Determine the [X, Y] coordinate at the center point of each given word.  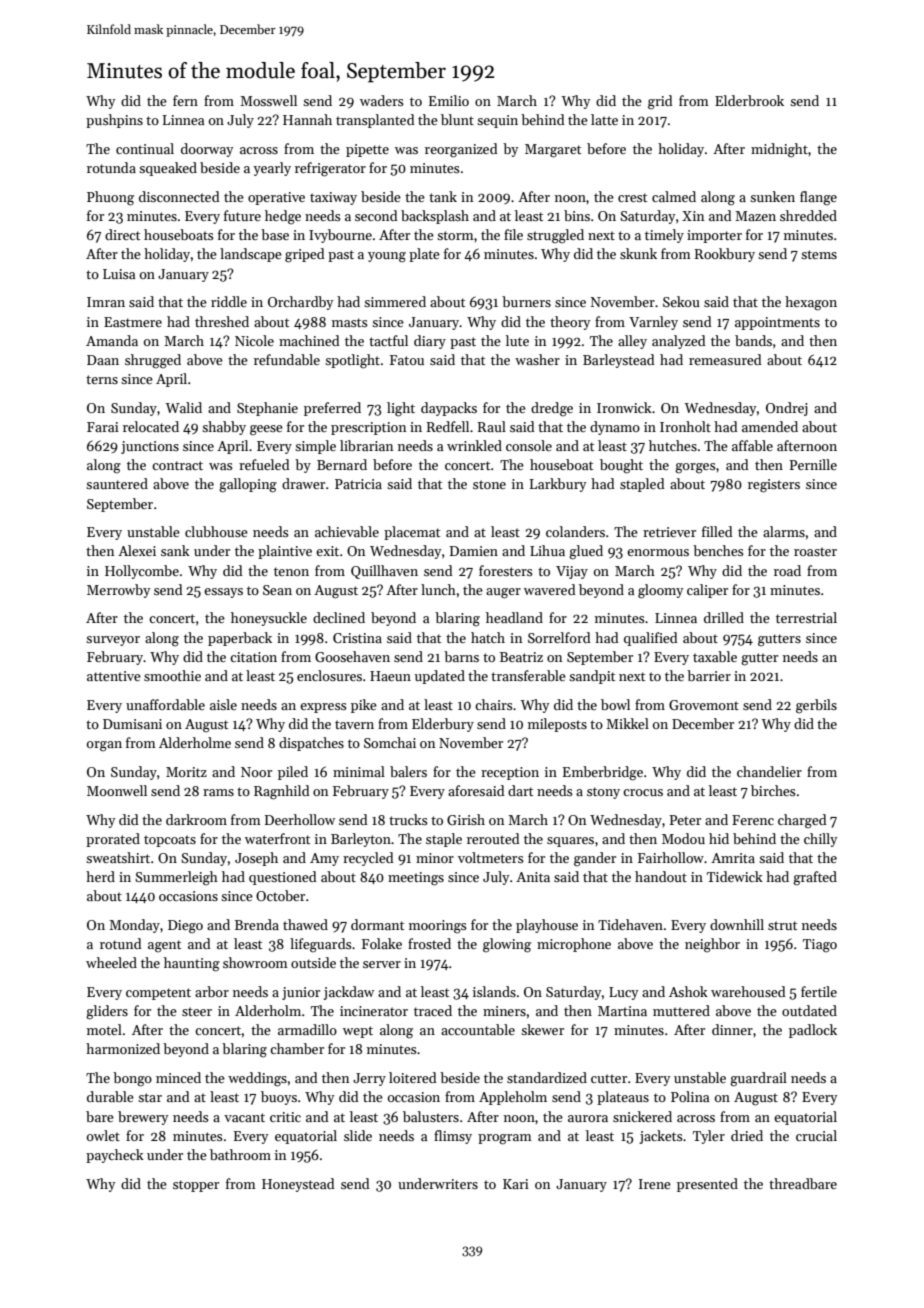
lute [517, 340]
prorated [113, 840]
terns [102, 379]
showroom [255, 962]
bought [621, 466]
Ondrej [787, 409]
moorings [438, 927]
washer [537, 359]
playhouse [547, 926]
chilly [820, 840]
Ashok [688, 991]
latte [604, 119]
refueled [264, 464]
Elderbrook [749, 100]
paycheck [115, 1156]
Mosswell [268, 100]
